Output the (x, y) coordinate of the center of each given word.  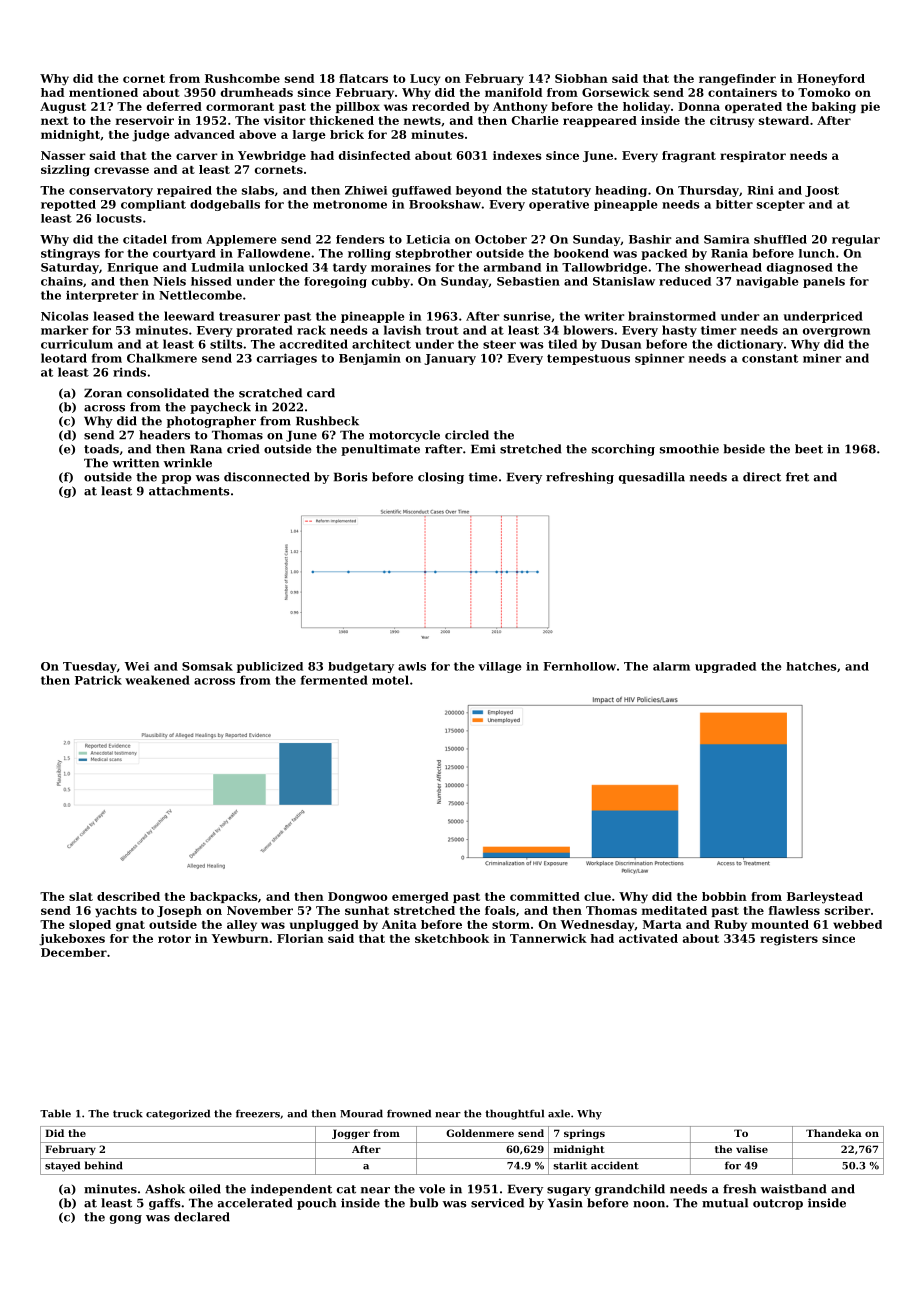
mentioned (103, 92)
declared (202, 1217)
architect (381, 344)
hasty (679, 331)
